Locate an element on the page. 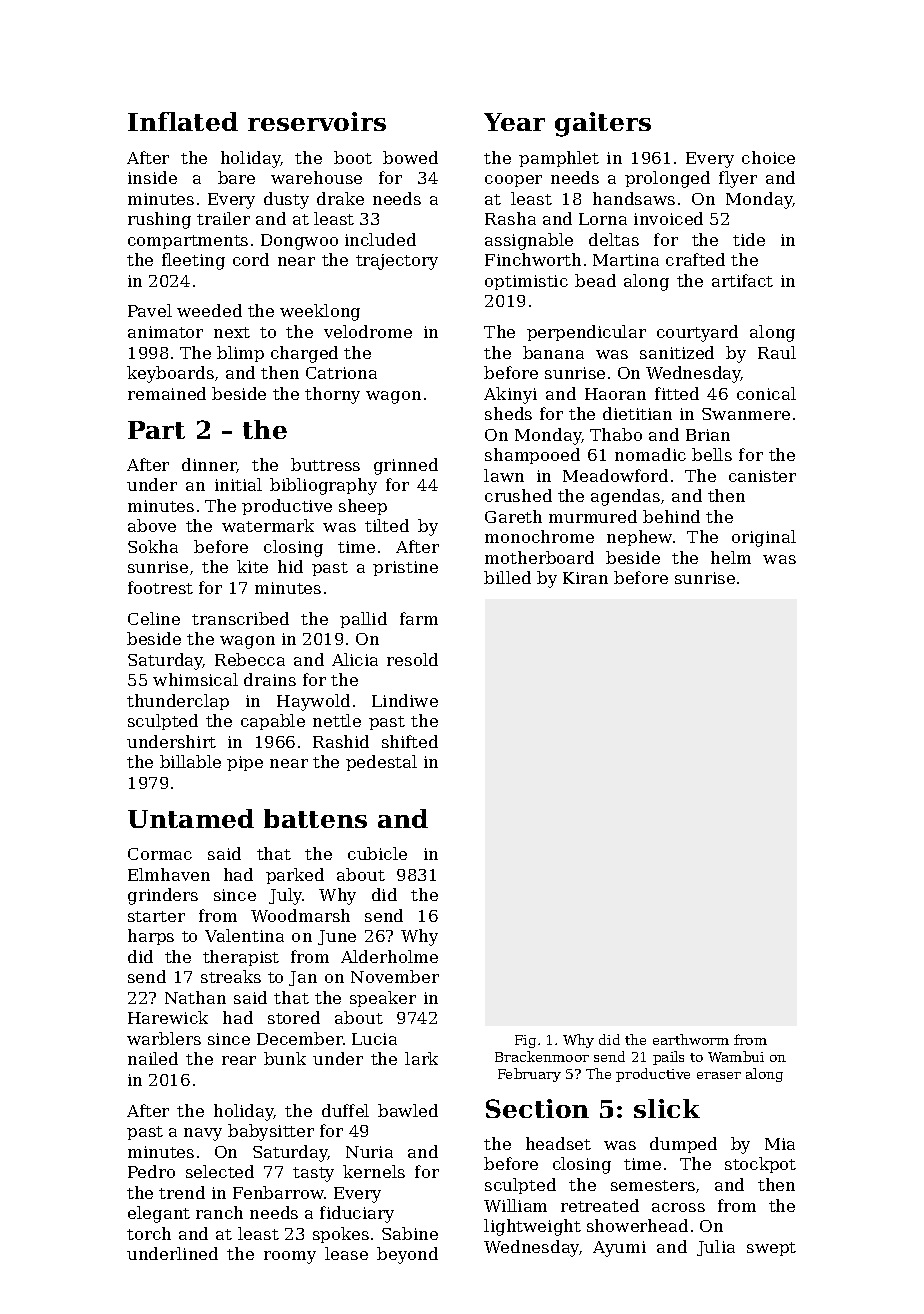 The height and width of the image is (1314, 924). Kiran is located at coordinates (585, 578).
